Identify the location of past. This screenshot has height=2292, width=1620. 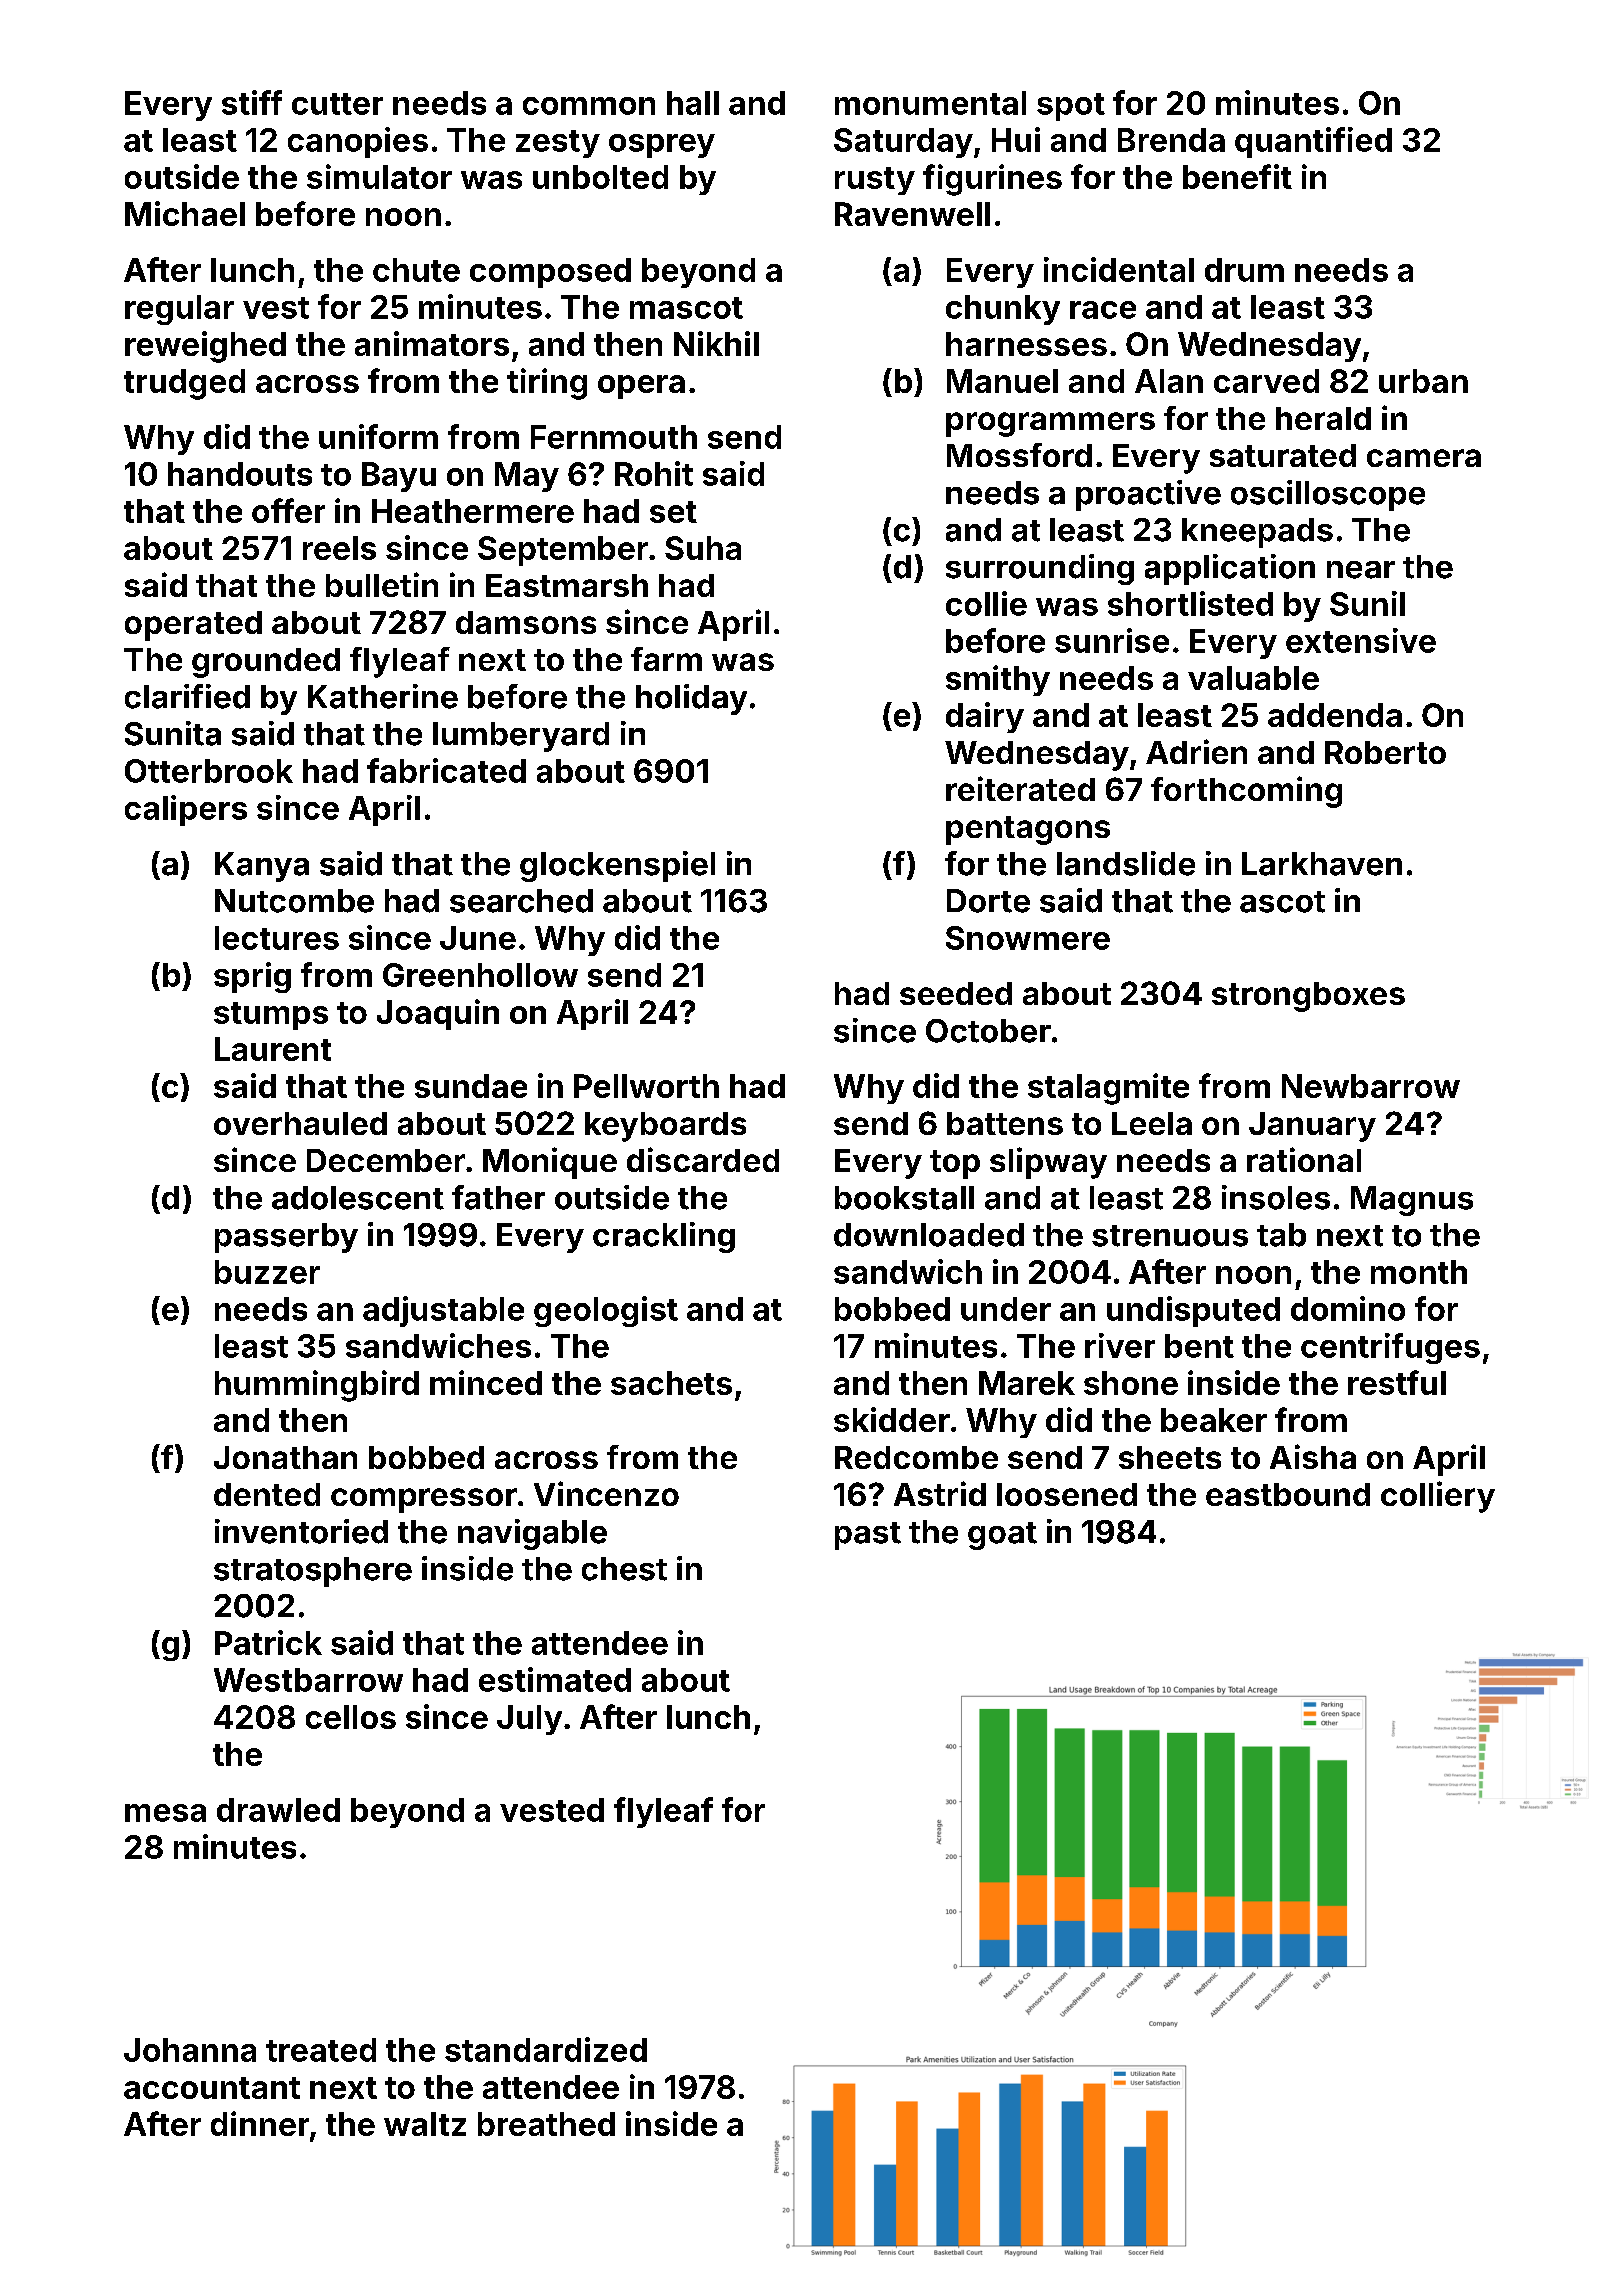
(868, 1536).
